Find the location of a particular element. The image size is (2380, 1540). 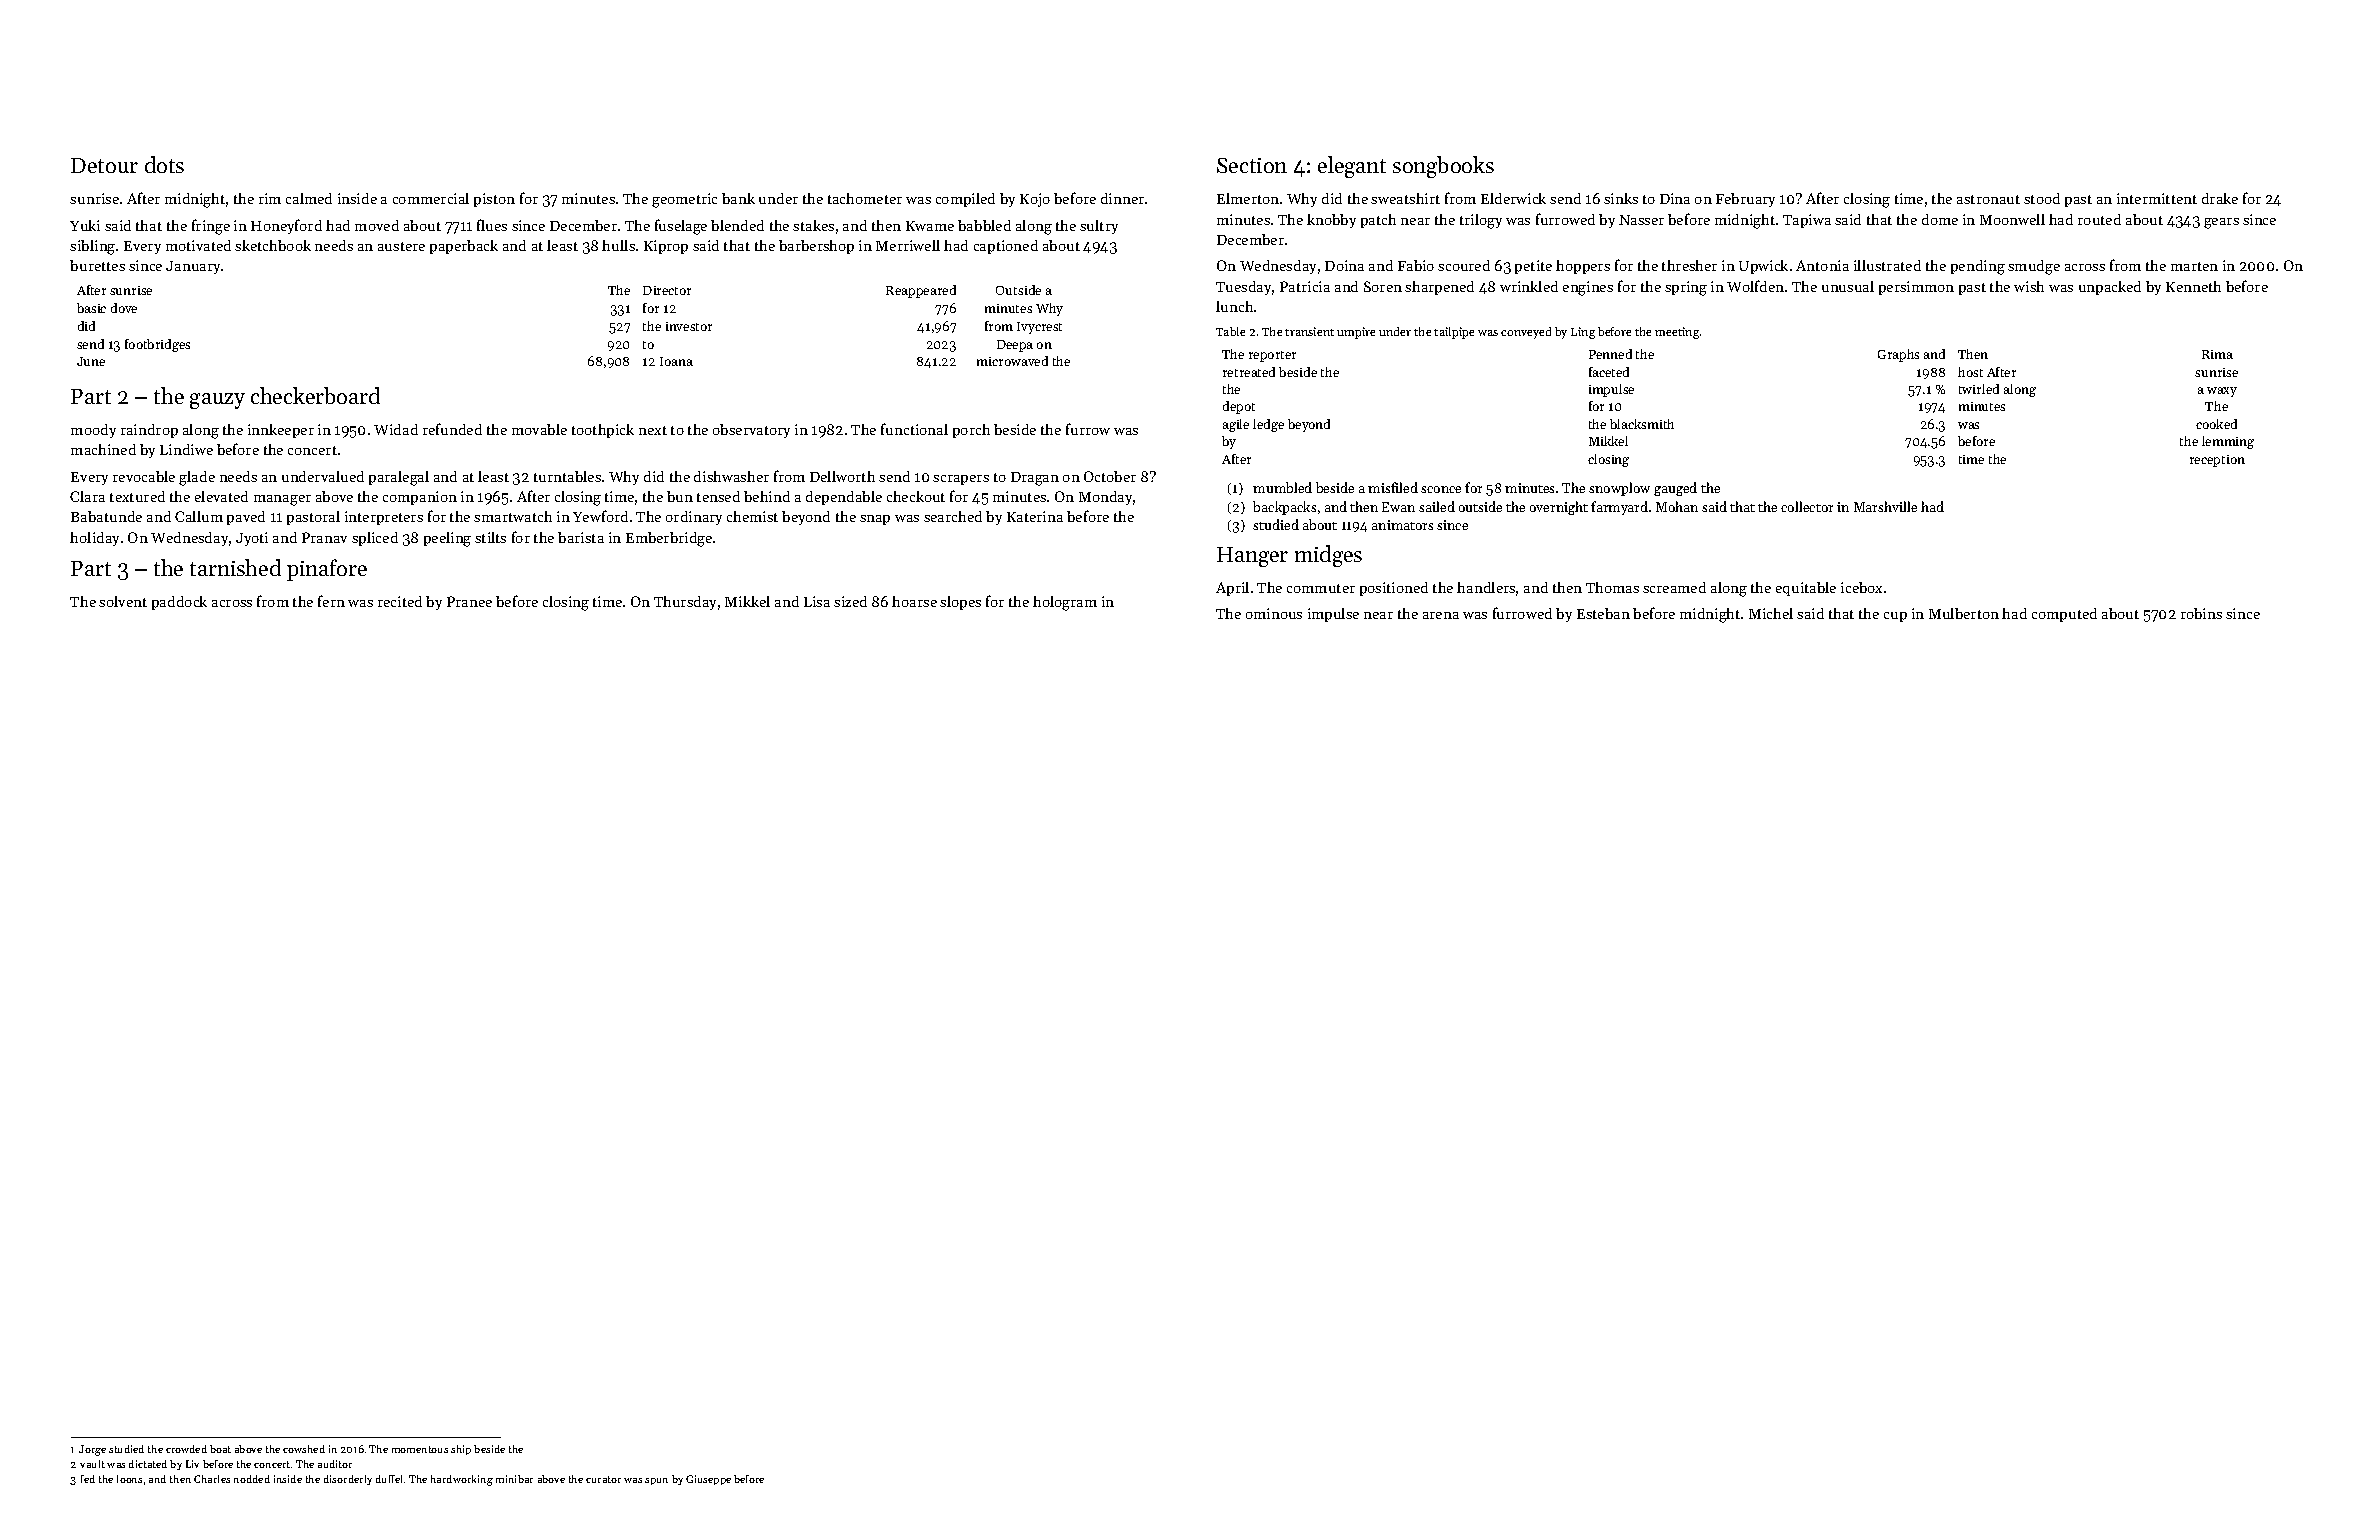

crowded is located at coordinates (186, 1449).
